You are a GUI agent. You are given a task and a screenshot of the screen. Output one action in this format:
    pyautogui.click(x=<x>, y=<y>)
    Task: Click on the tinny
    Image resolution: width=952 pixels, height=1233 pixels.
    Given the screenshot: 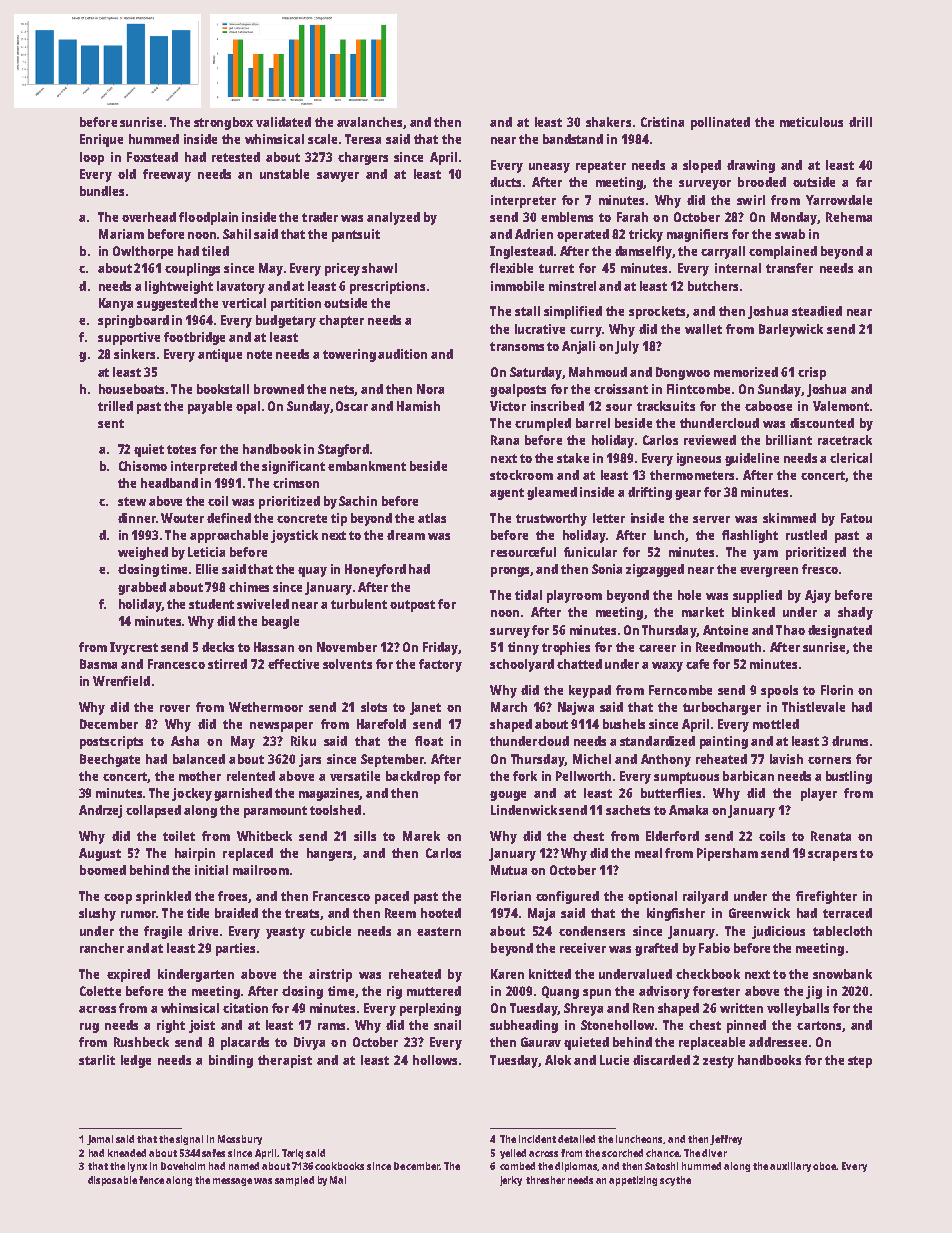 What is the action you would take?
    pyautogui.click(x=523, y=648)
